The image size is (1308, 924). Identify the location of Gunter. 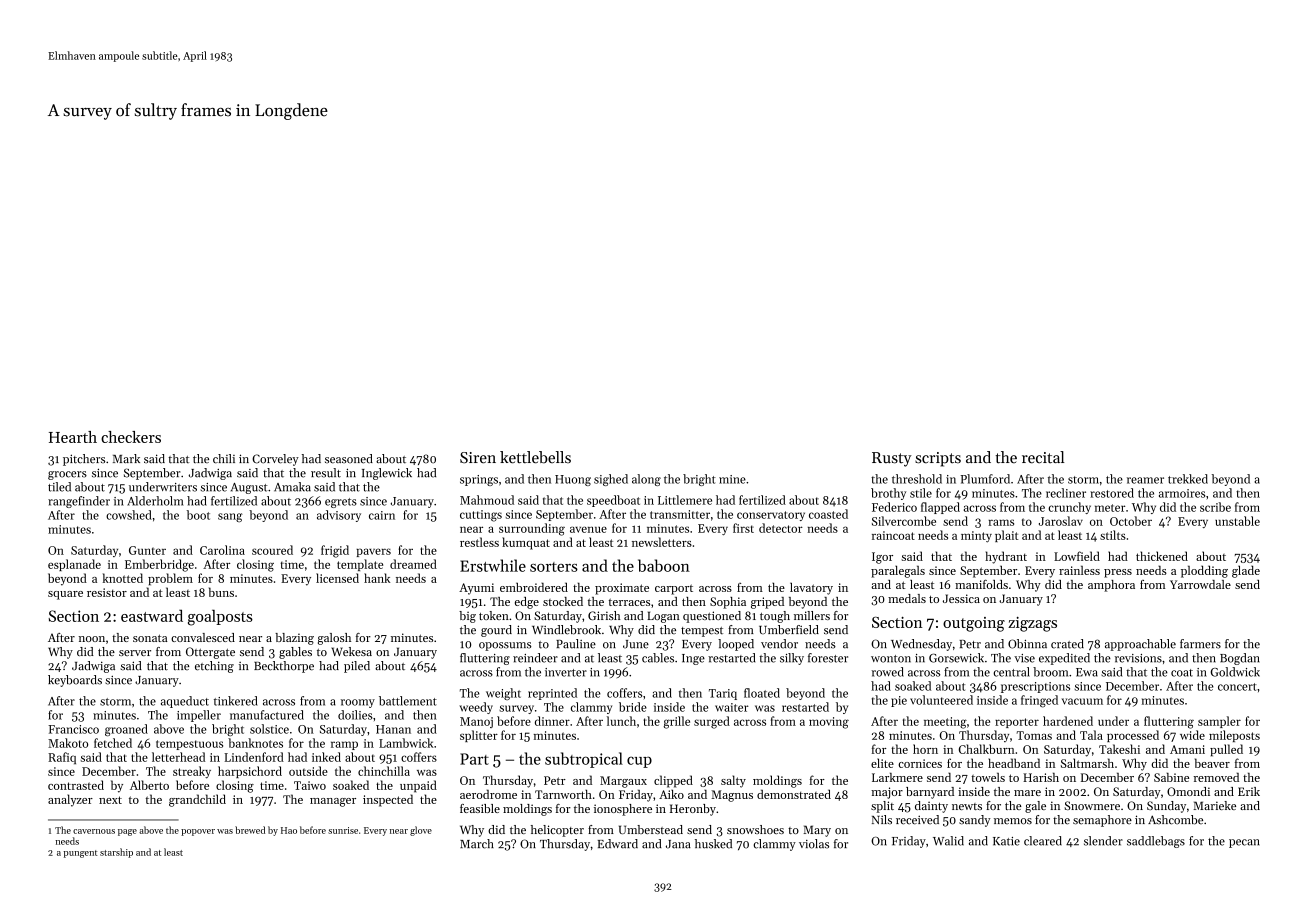
(147, 550).
